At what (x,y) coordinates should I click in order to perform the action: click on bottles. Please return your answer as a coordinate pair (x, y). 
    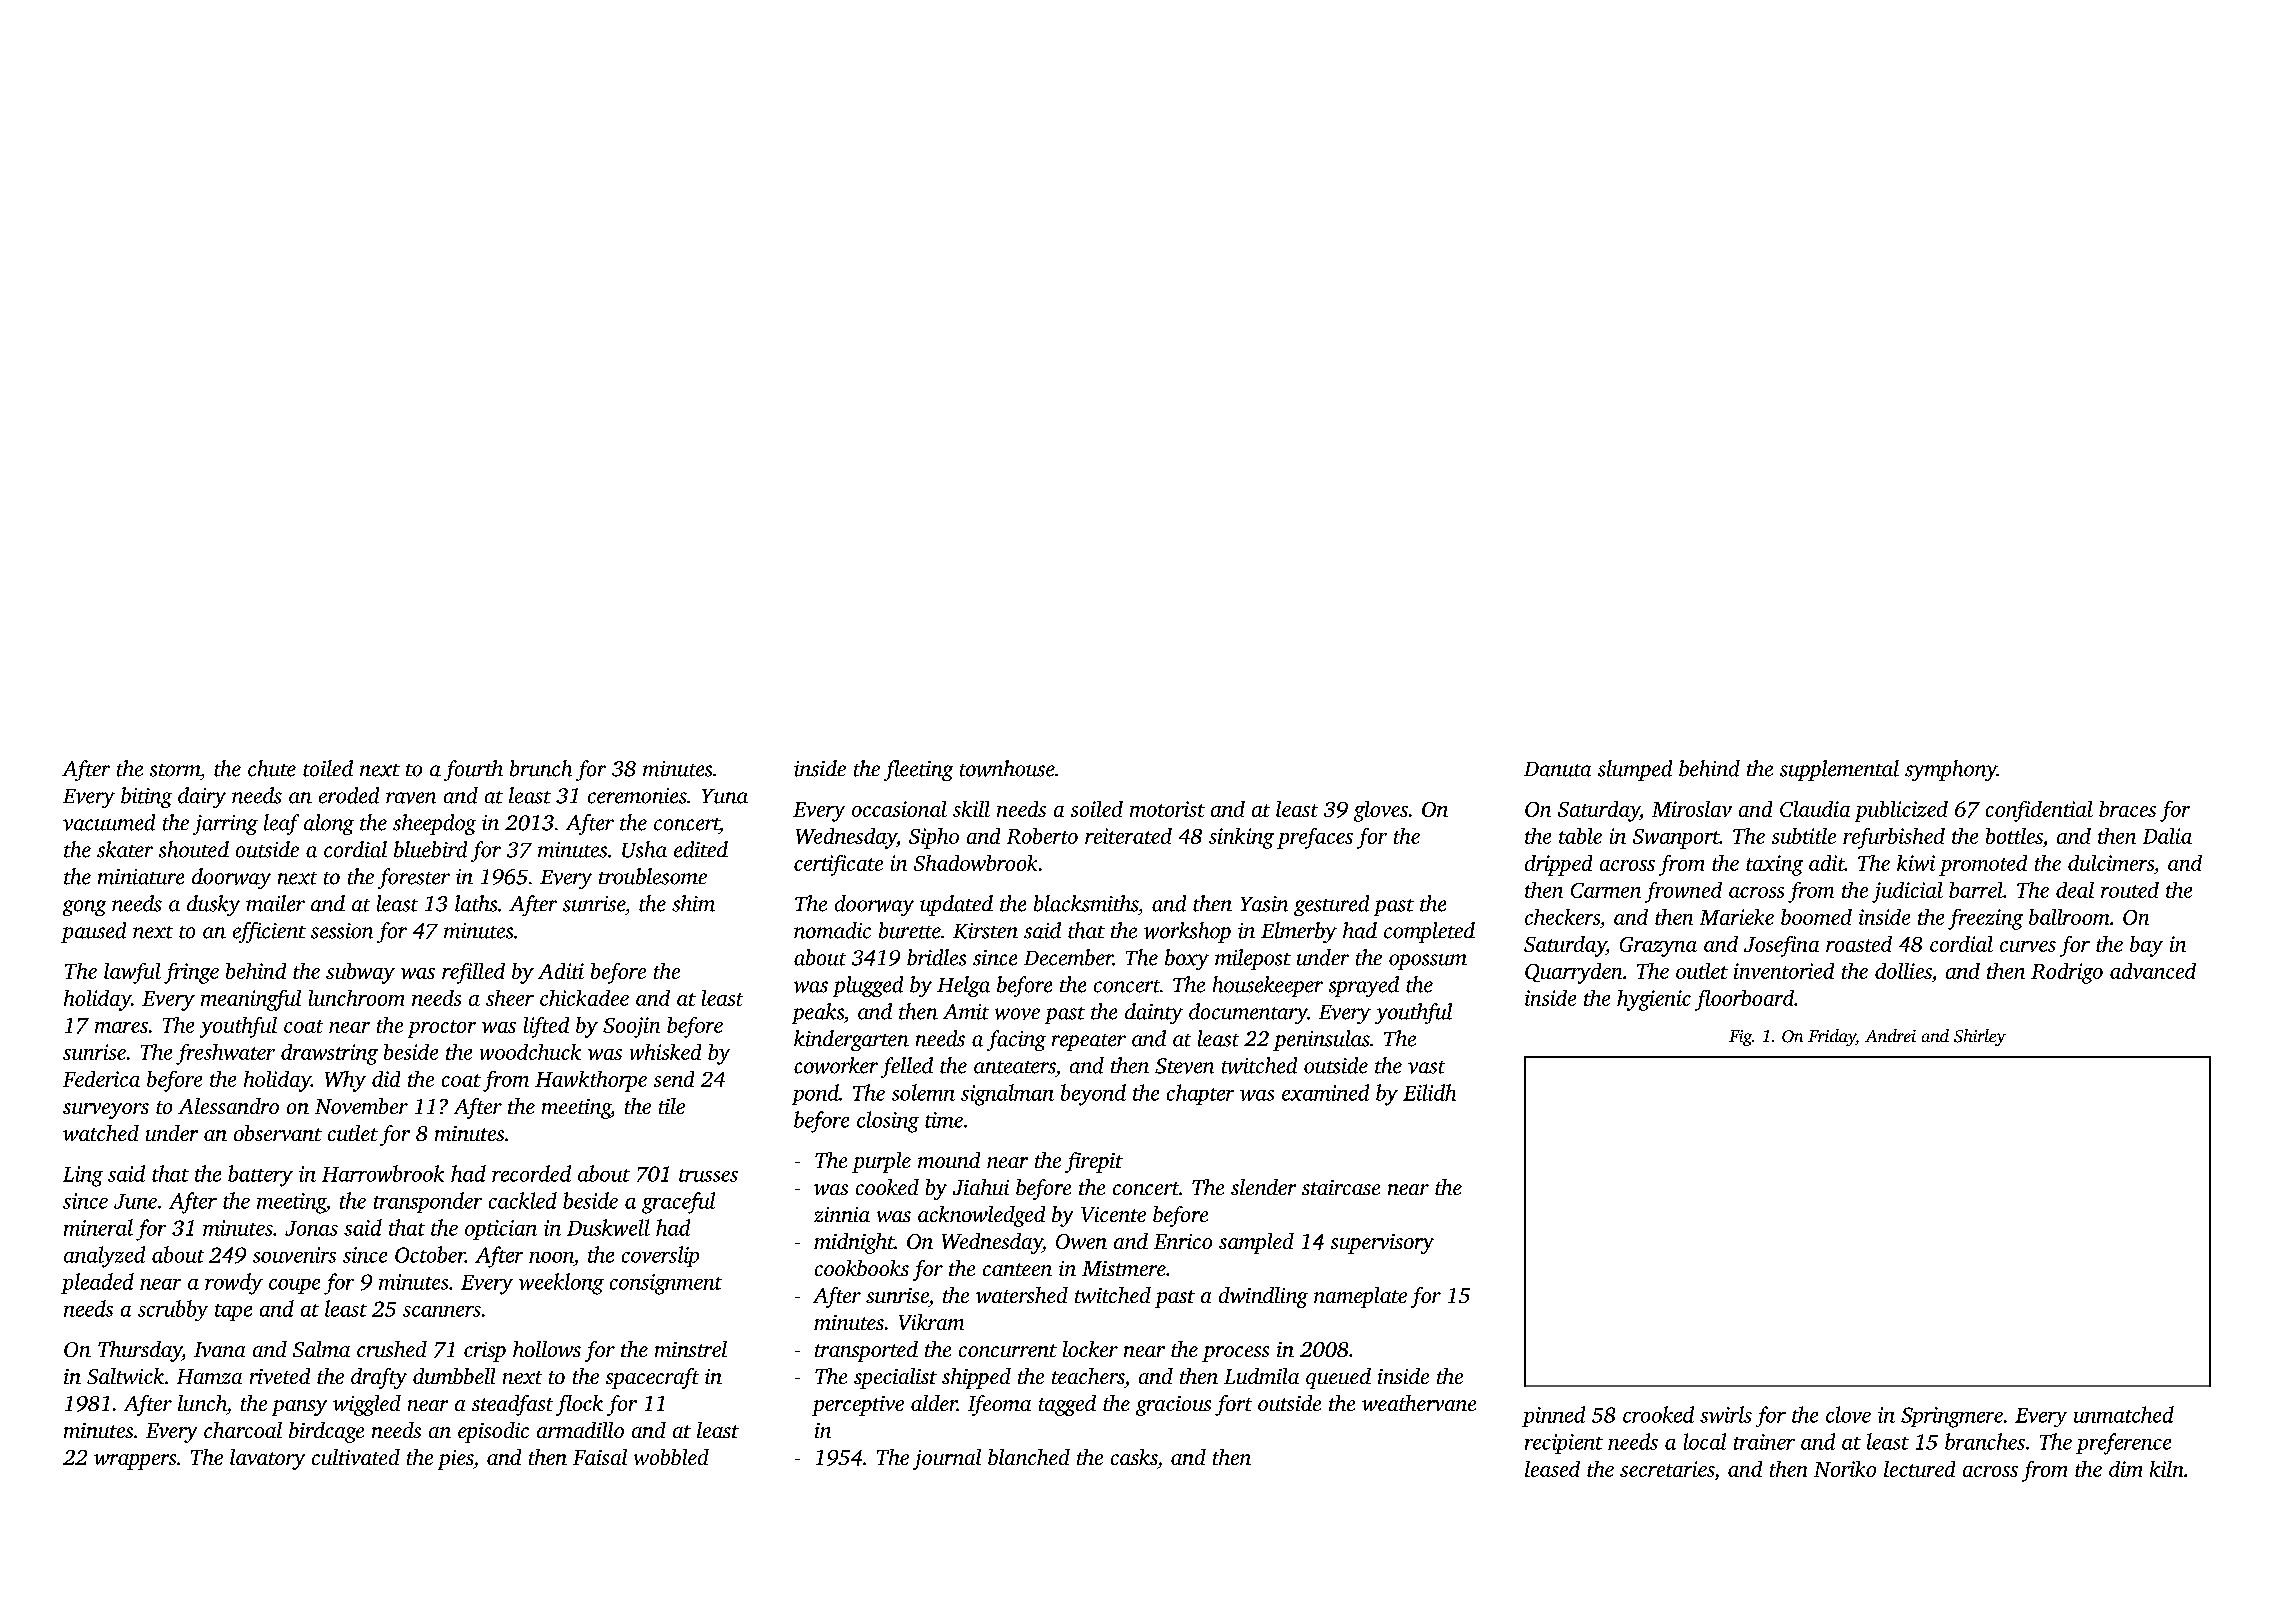
    Looking at the image, I should click on (2014, 836).
